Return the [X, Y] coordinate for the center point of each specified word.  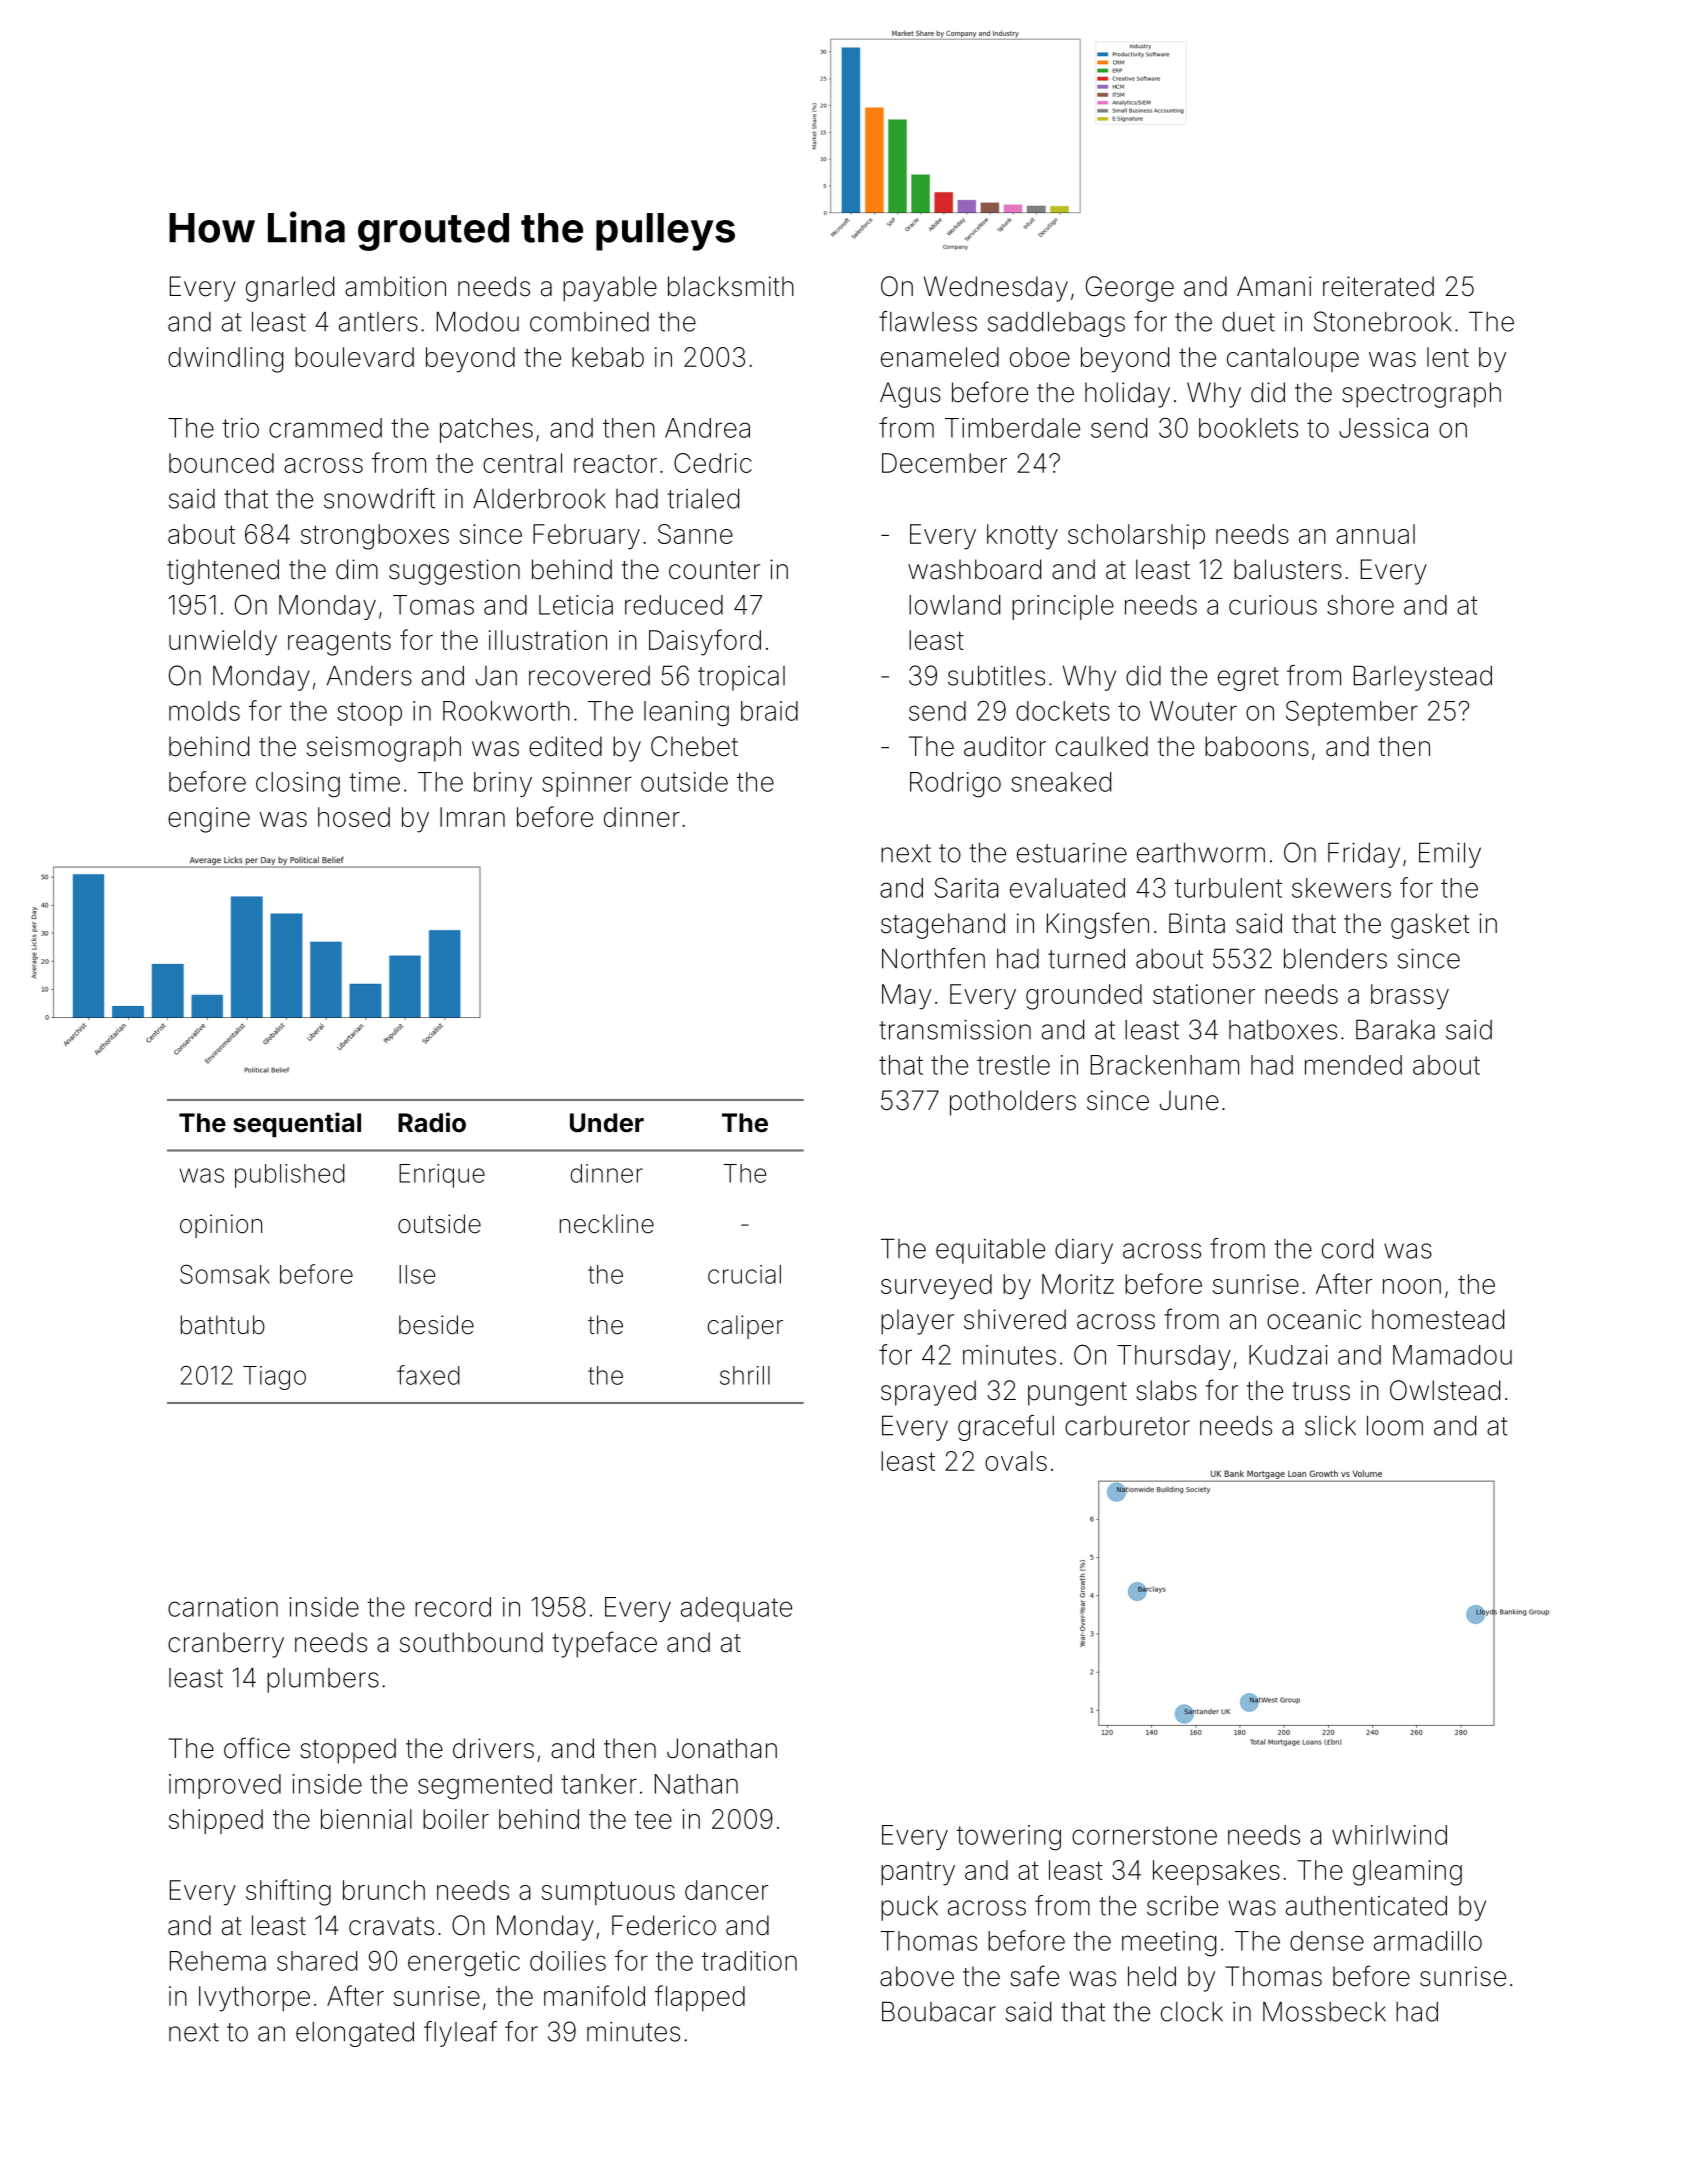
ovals [1016, 1461]
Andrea [707, 428]
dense [1327, 1941]
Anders [369, 675]
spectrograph [1421, 395]
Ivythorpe [254, 1999]
